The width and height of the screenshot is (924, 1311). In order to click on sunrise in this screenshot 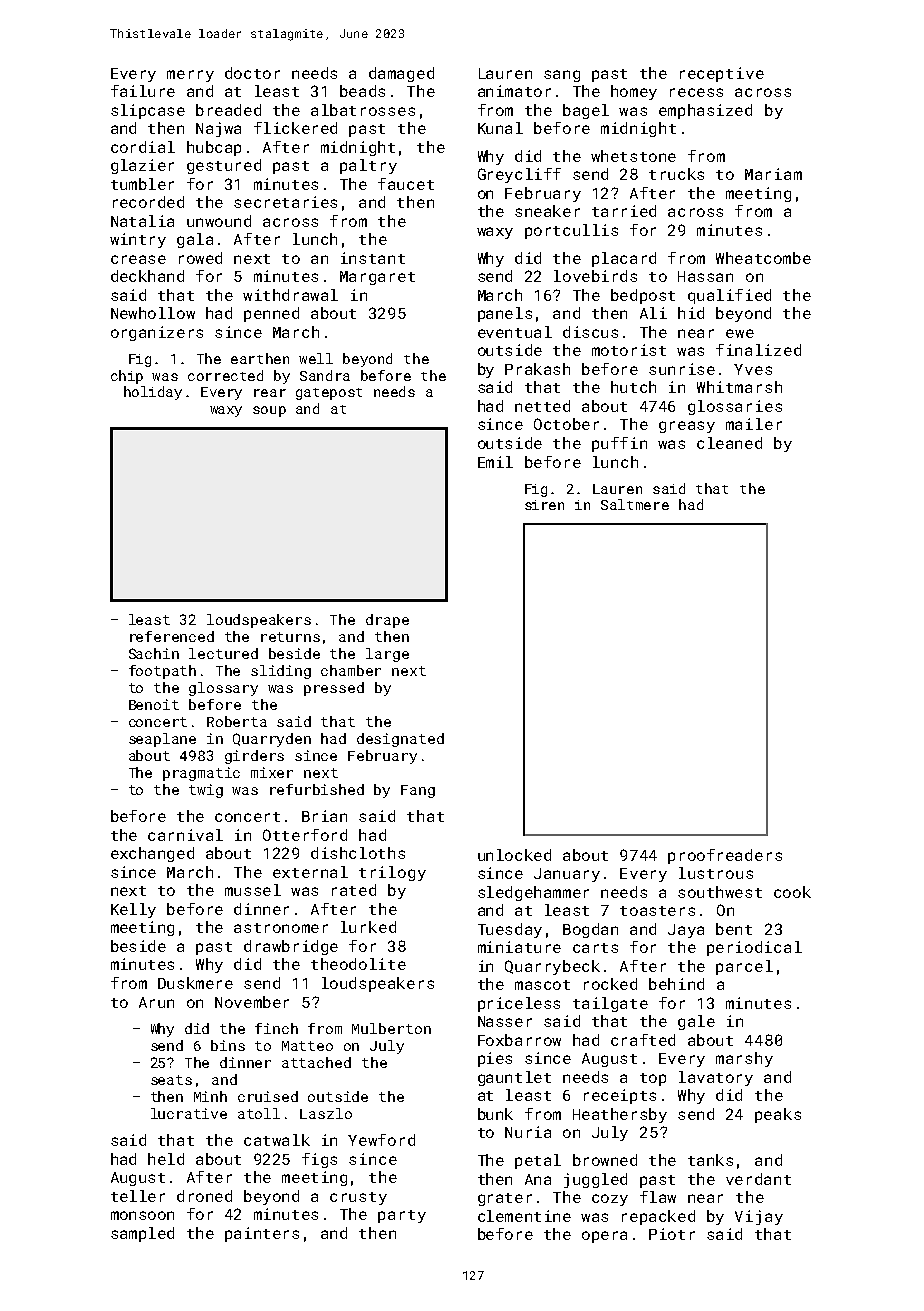, I will do `click(682, 369)`.
